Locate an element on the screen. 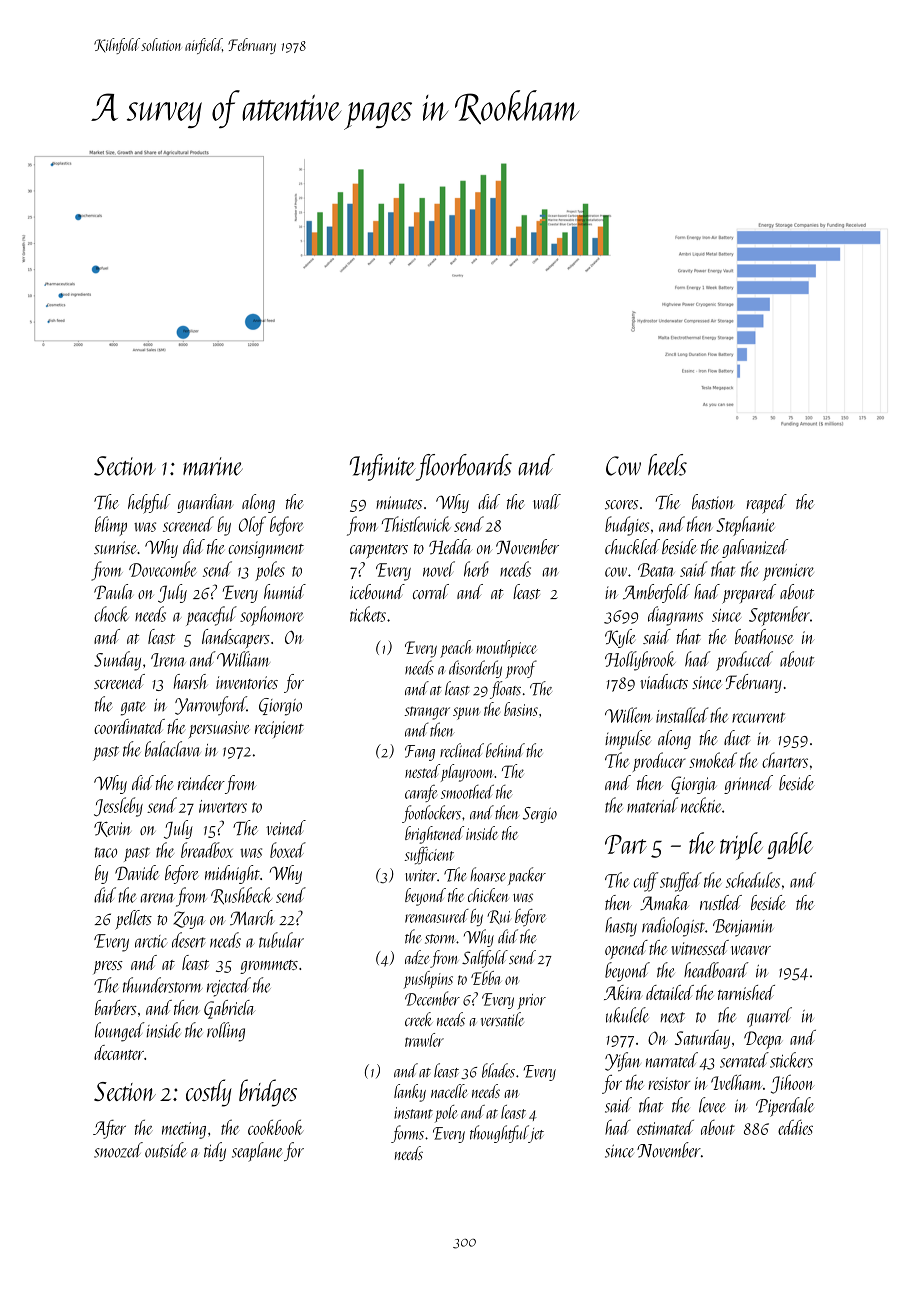 This screenshot has width=908, height=1316. galvanized is located at coordinates (755, 548).
